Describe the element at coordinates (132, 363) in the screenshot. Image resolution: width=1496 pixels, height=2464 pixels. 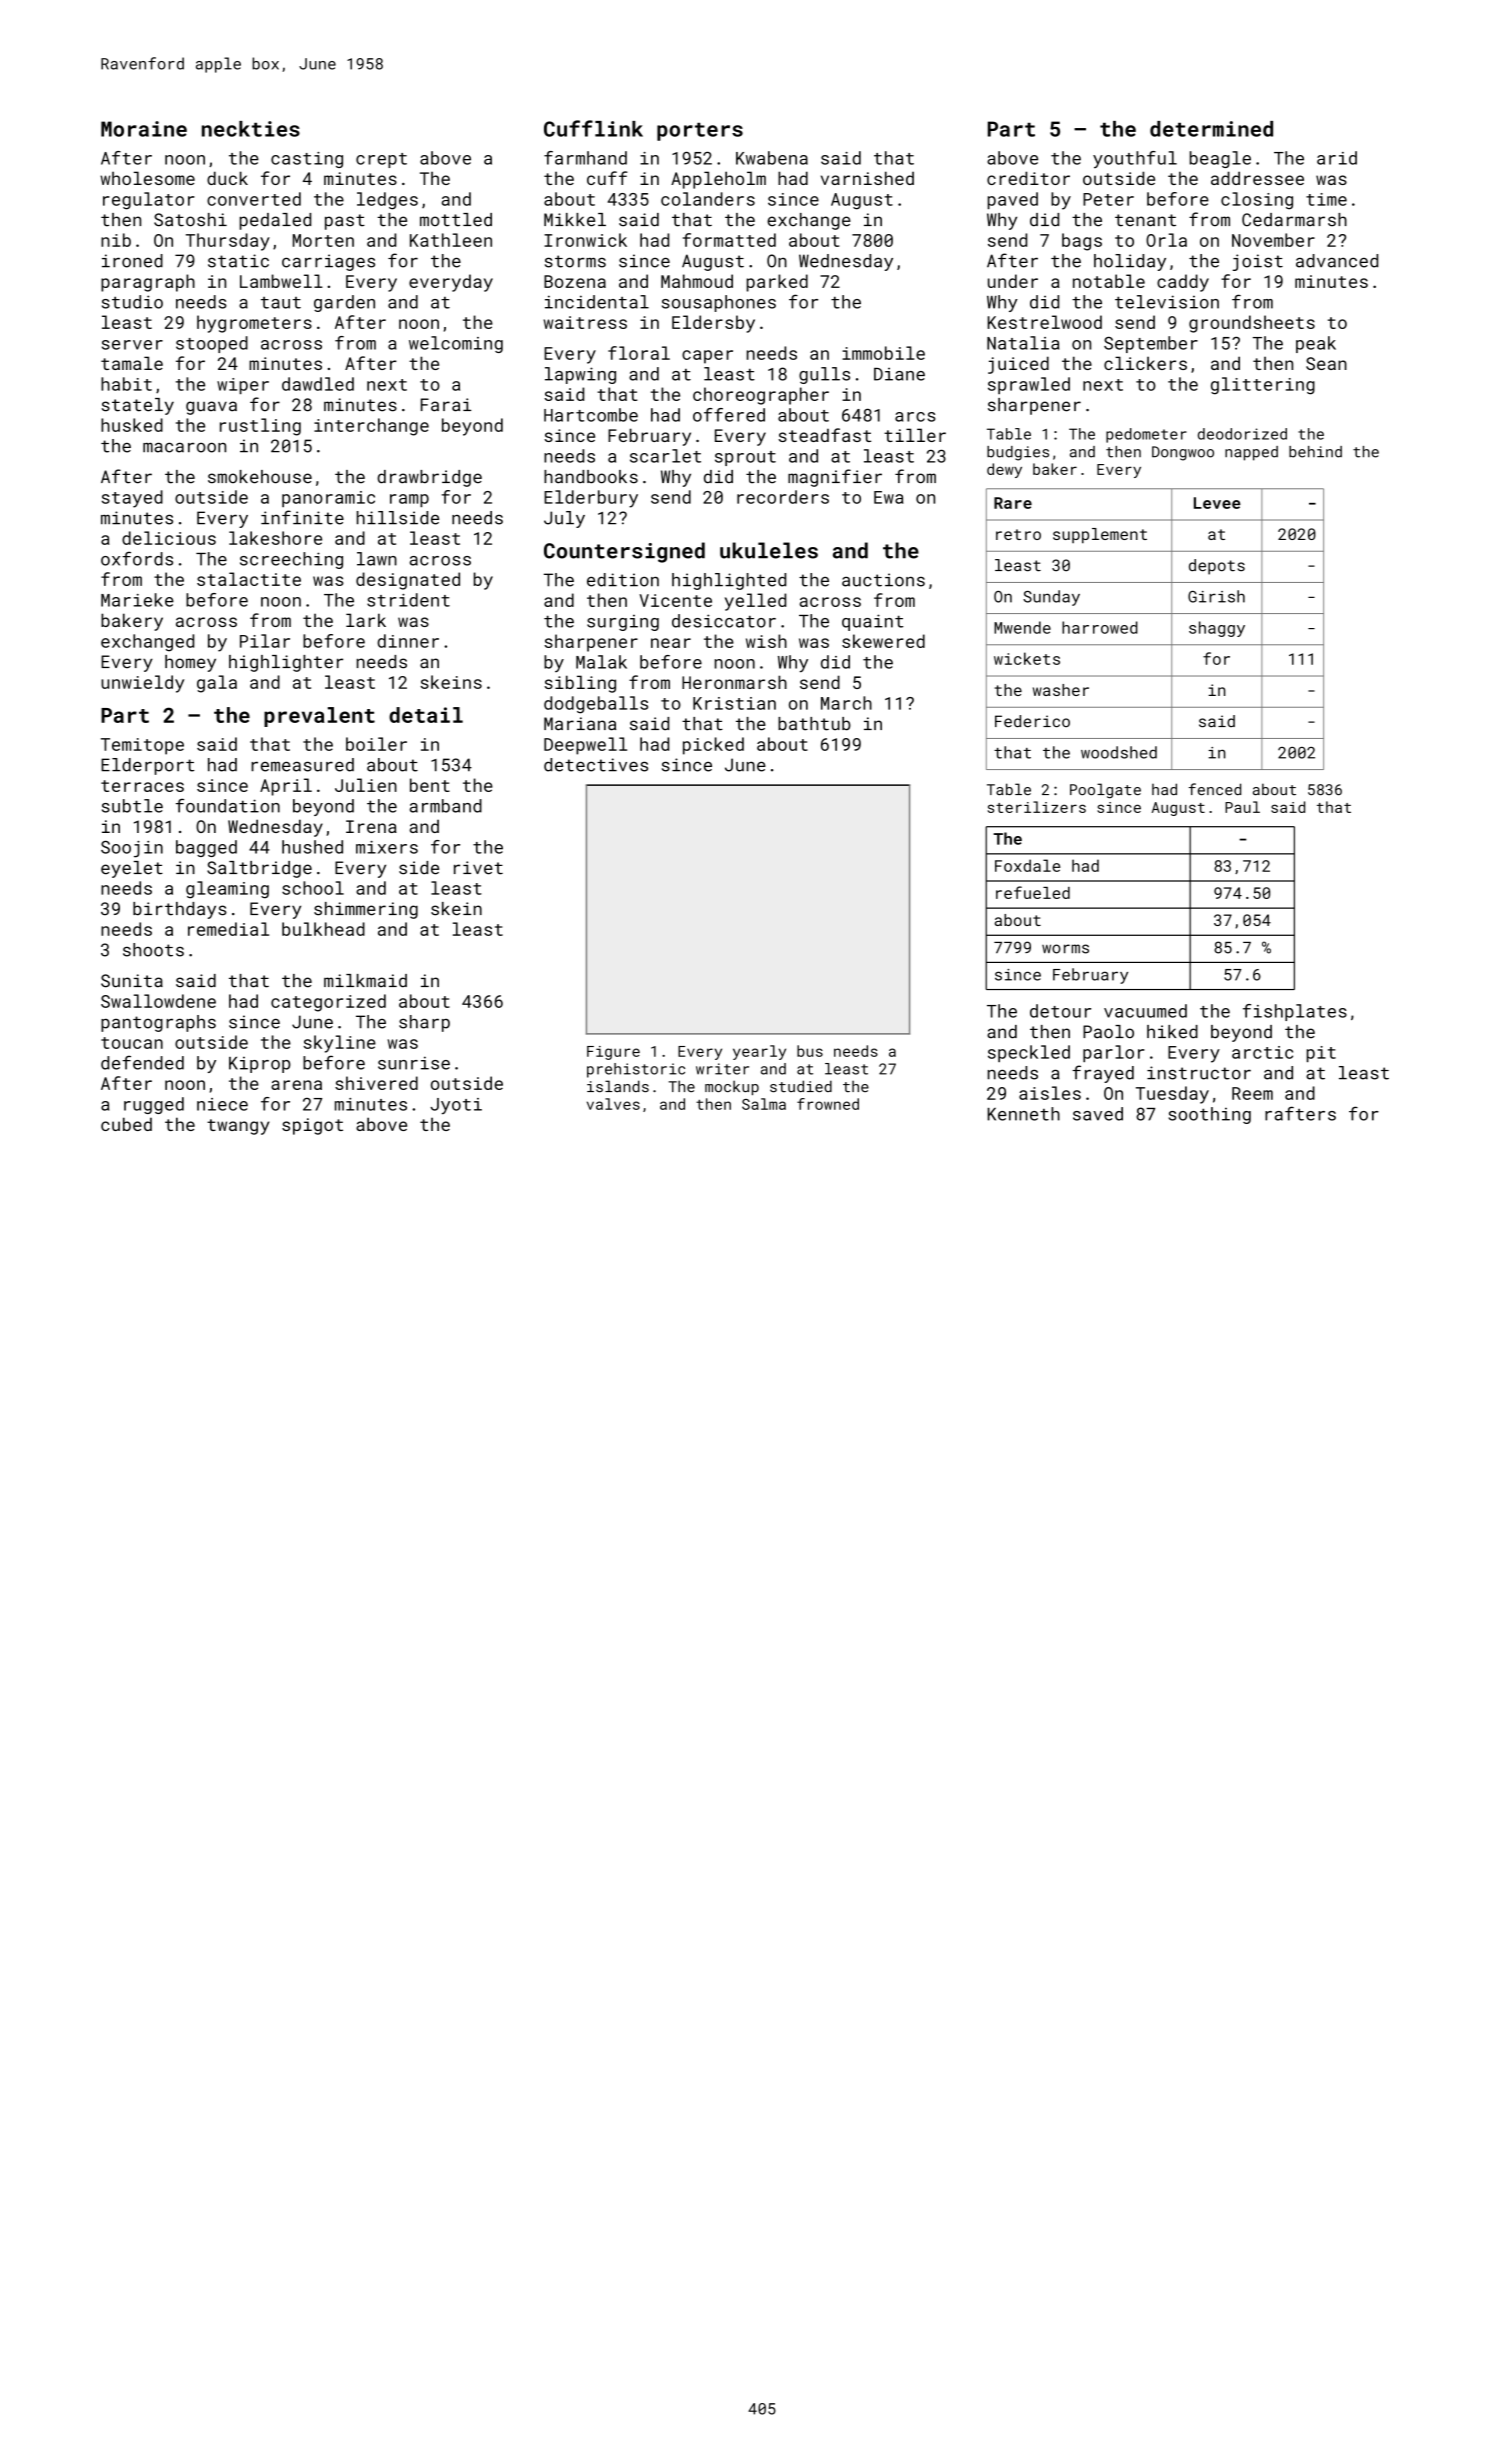
I see `tamale` at that location.
